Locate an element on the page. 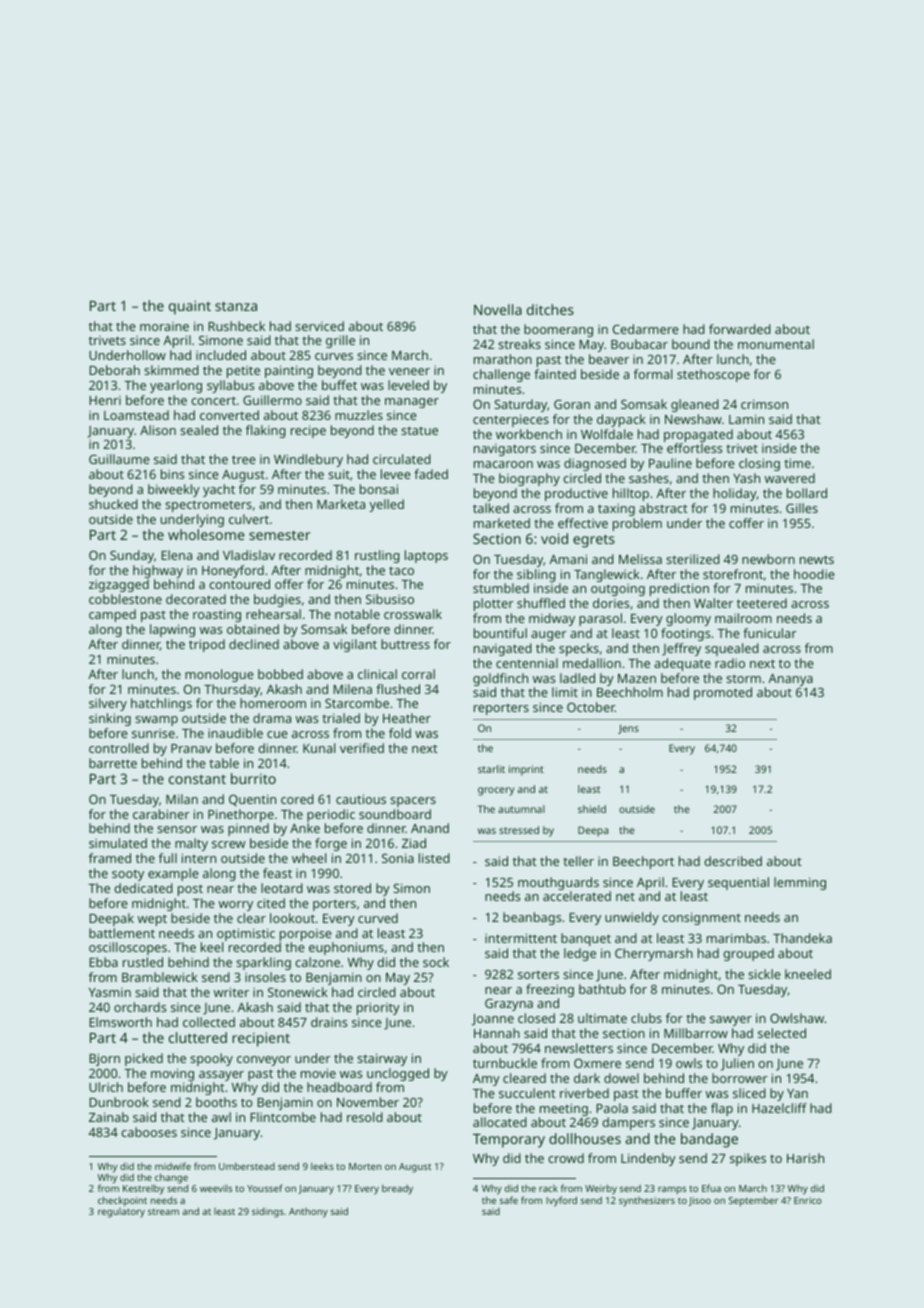  Anand is located at coordinates (430, 828).
